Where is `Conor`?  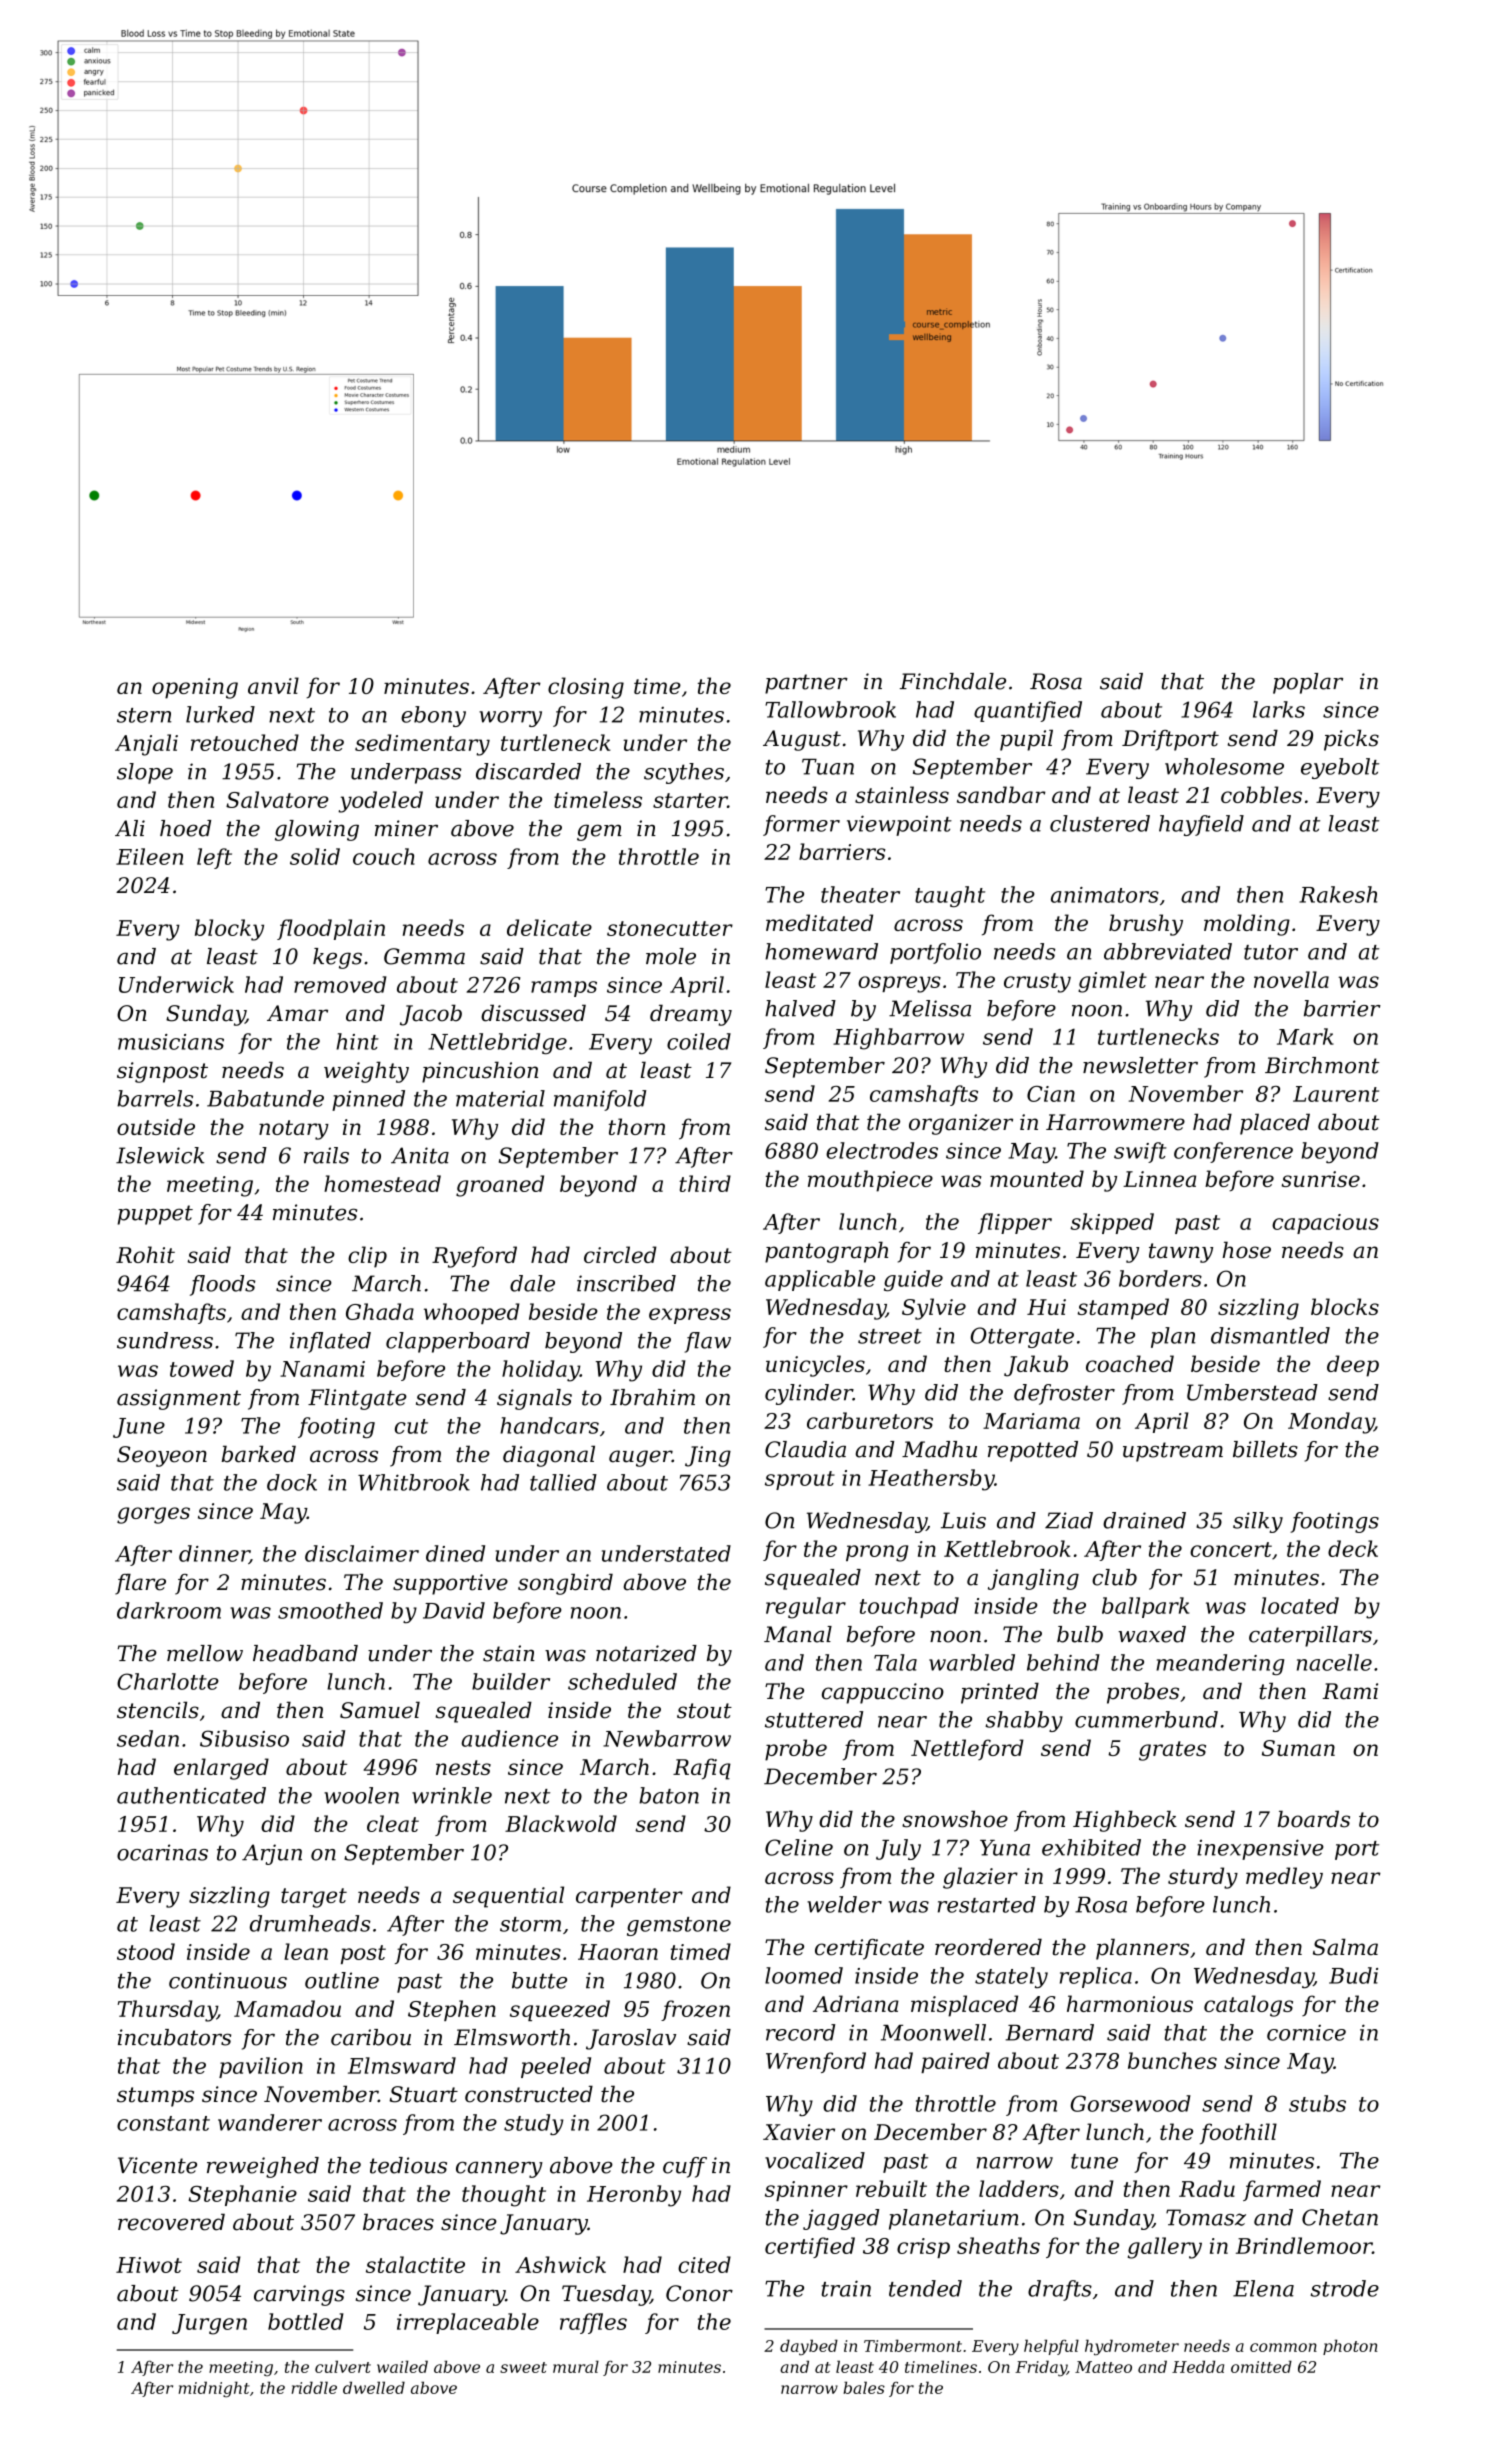 Conor is located at coordinates (699, 2293).
